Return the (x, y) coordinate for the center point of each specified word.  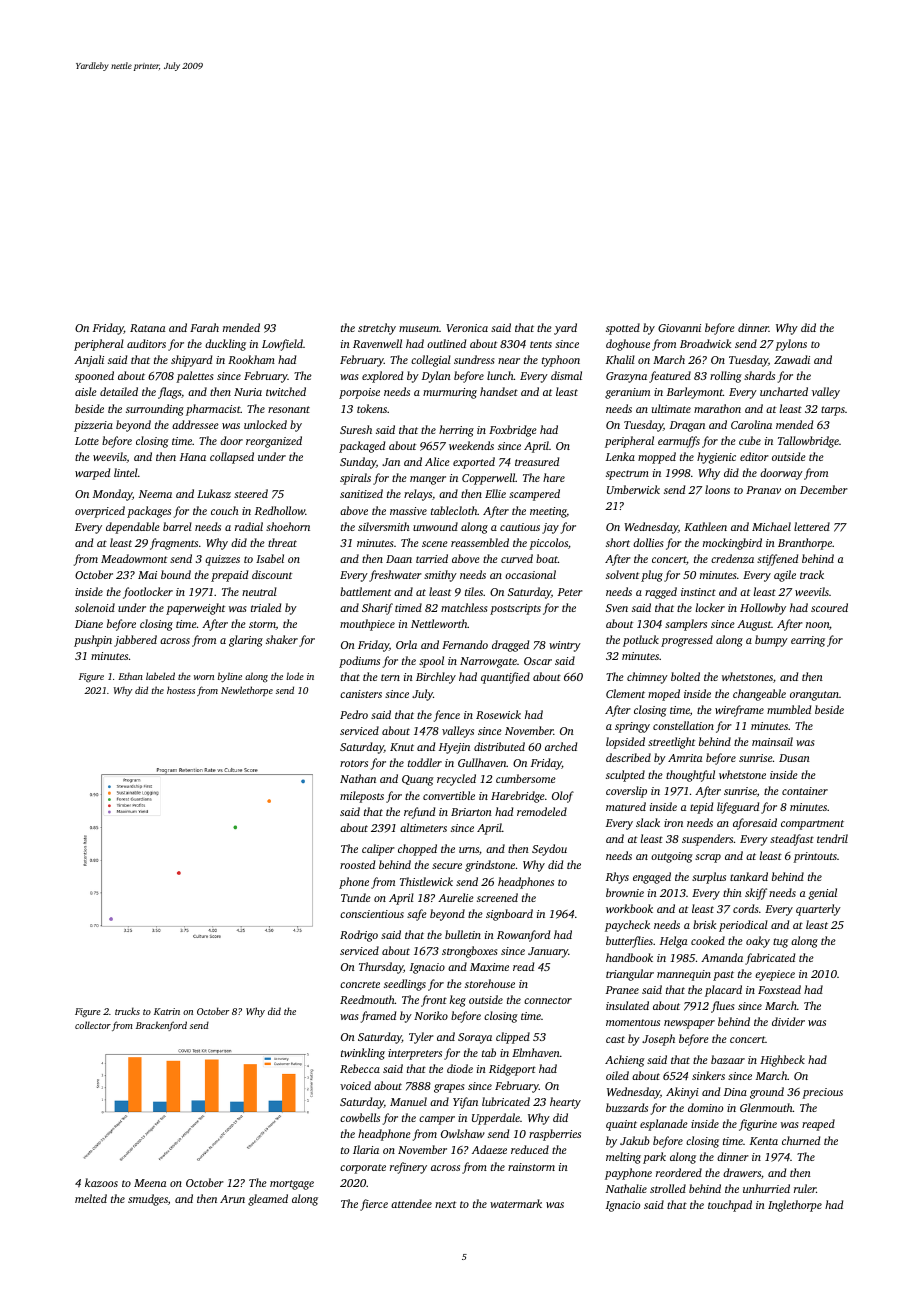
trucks (127, 1011)
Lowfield (282, 345)
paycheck (627, 926)
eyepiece (775, 975)
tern (390, 677)
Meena (150, 1183)
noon (817, 625)
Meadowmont (134, 558)
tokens (372, 408)
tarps (833, 411)
